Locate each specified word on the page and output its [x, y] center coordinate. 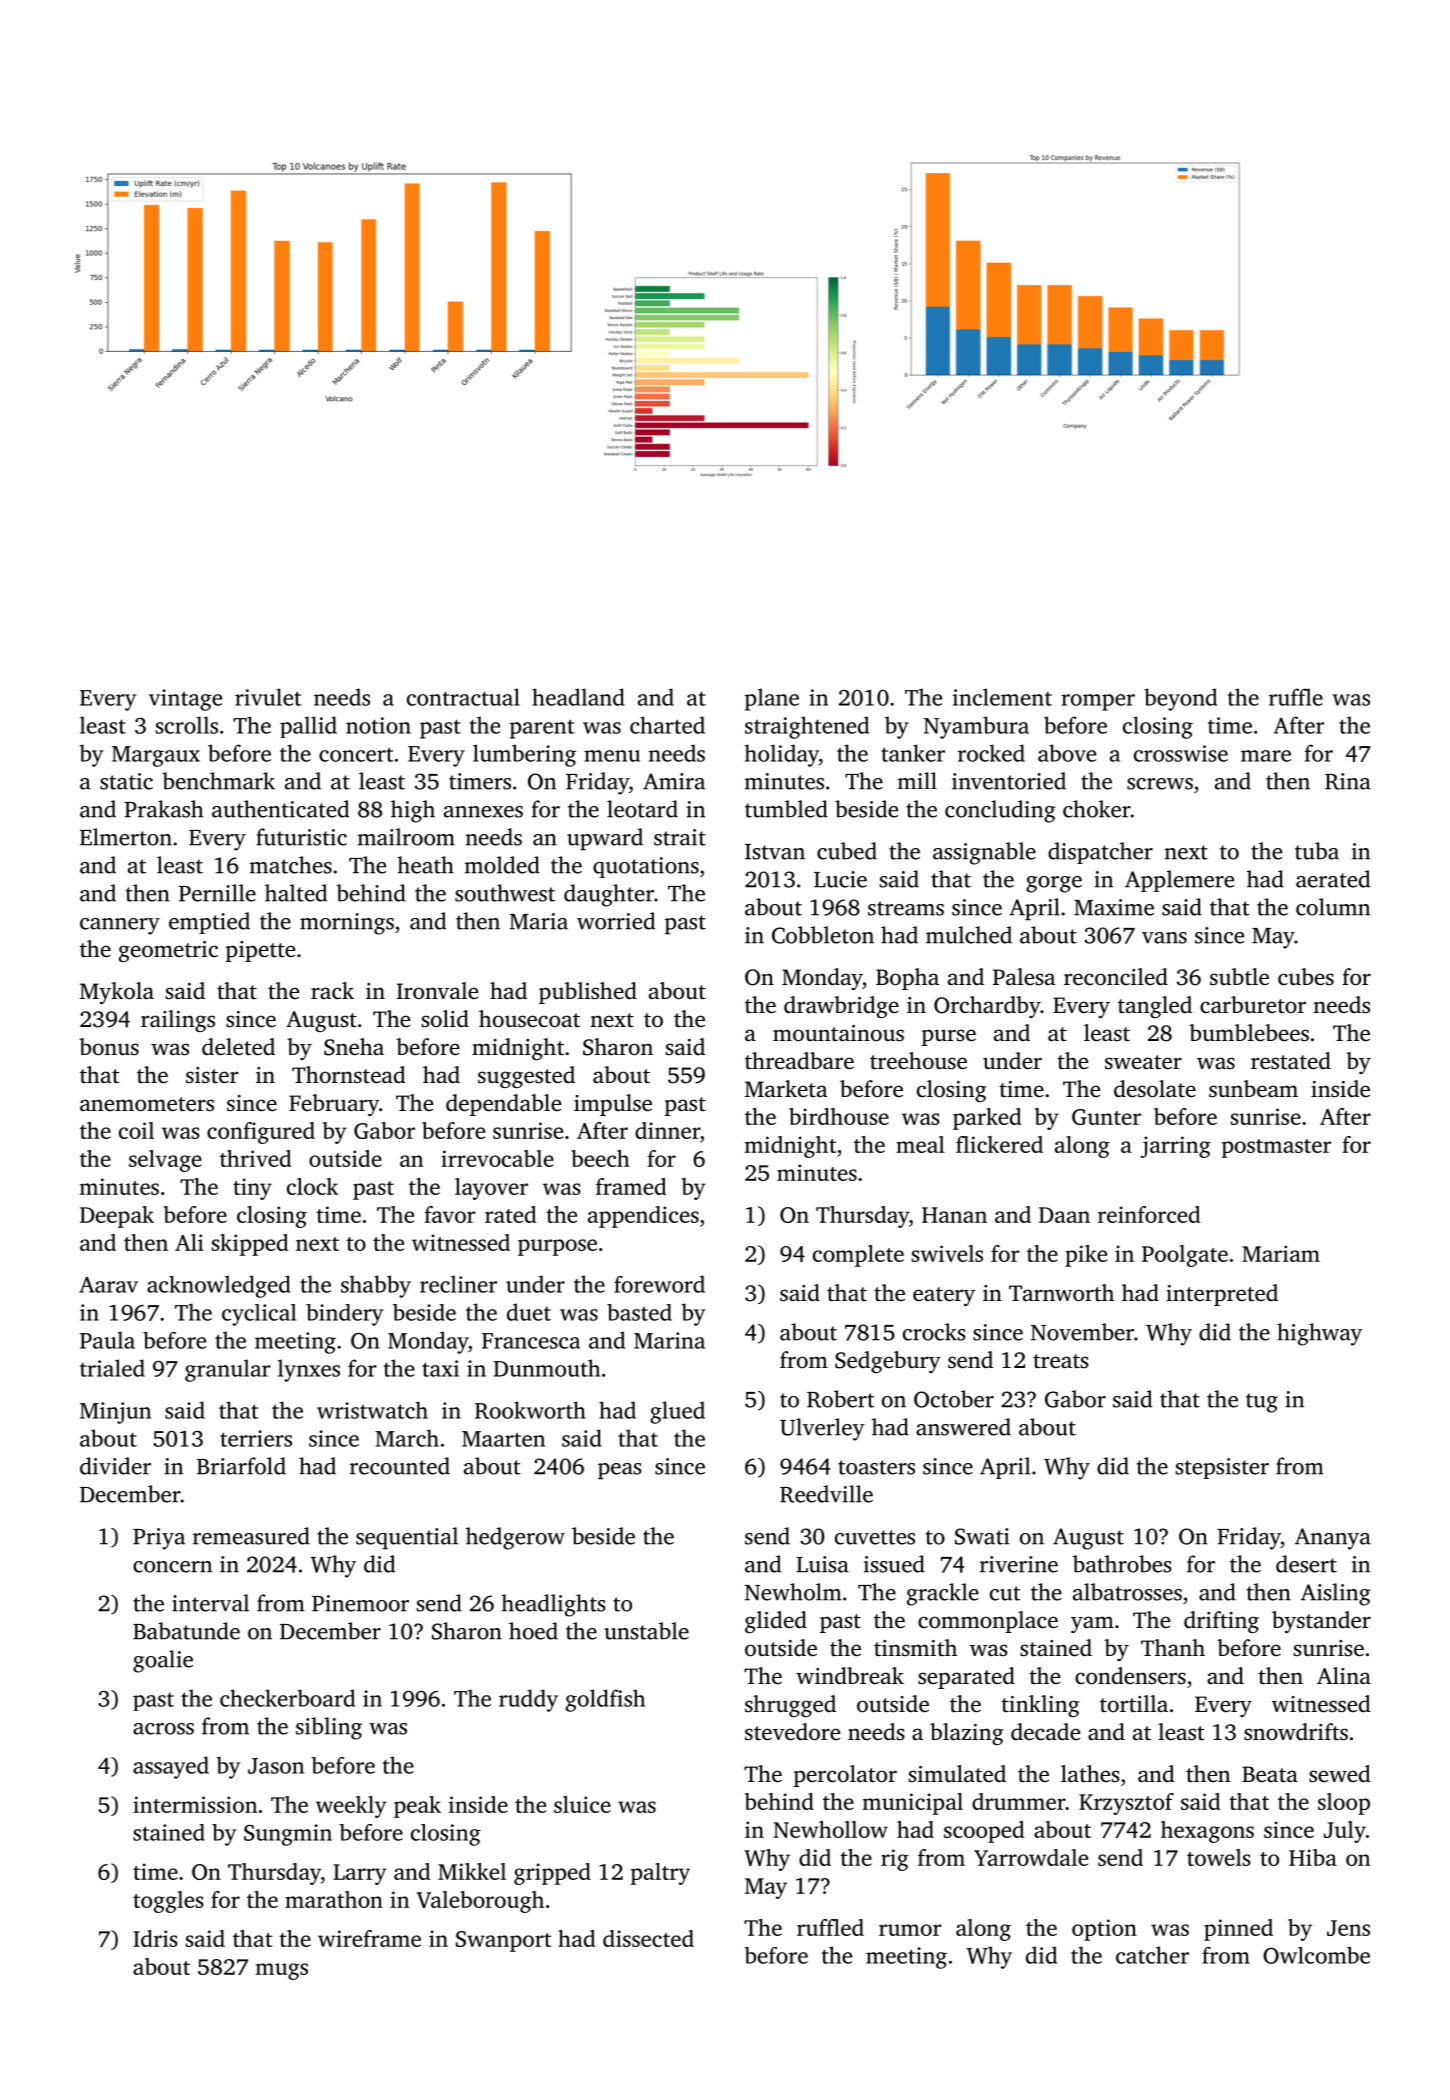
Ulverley [822, 1429]
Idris [155, 1938]
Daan [1064, 1215]
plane [772, 699]
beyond [1180, 699]
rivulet [268, 697]
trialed [112, 1368]
